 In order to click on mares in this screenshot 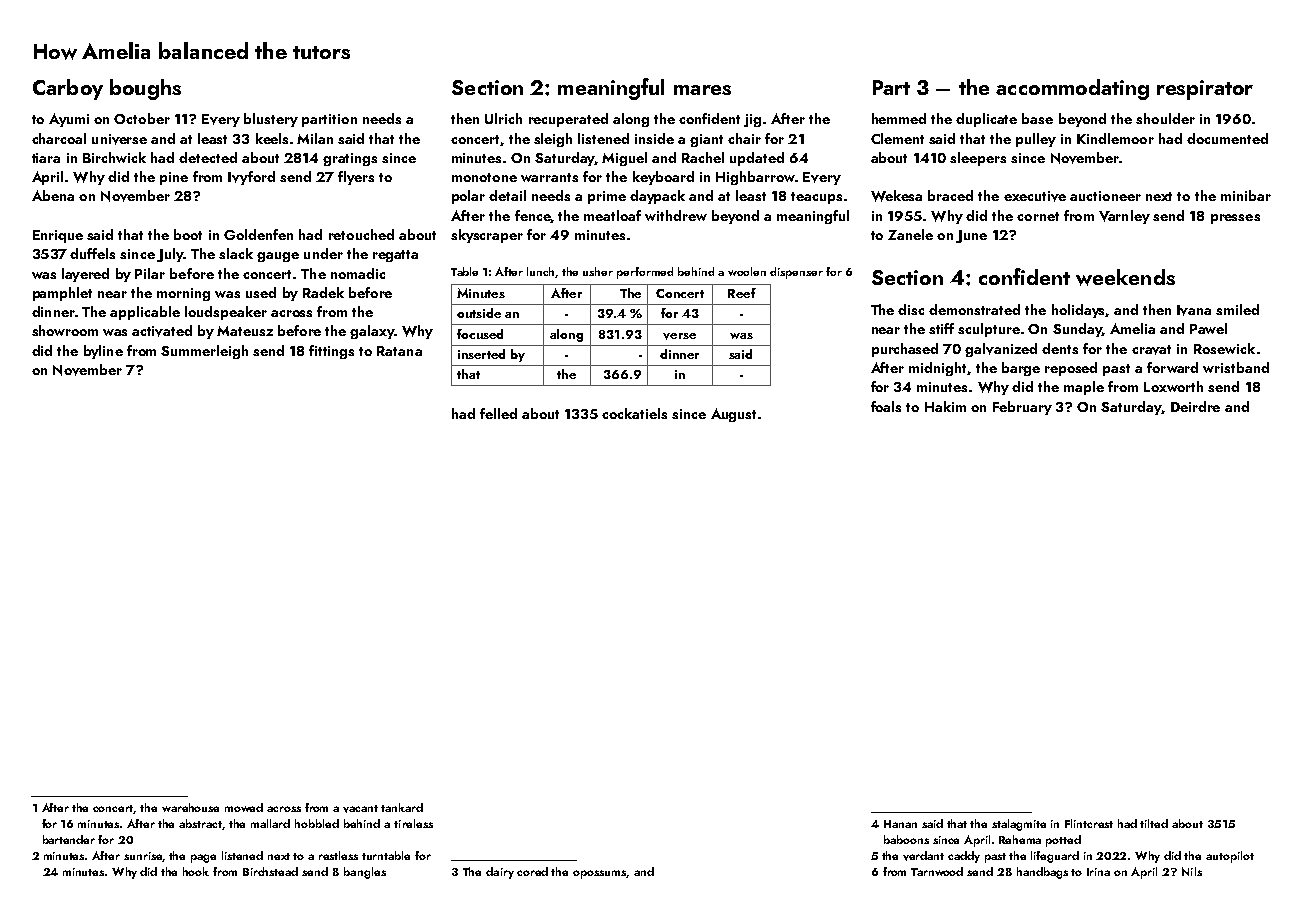, I will do `click(702, 90)`.
